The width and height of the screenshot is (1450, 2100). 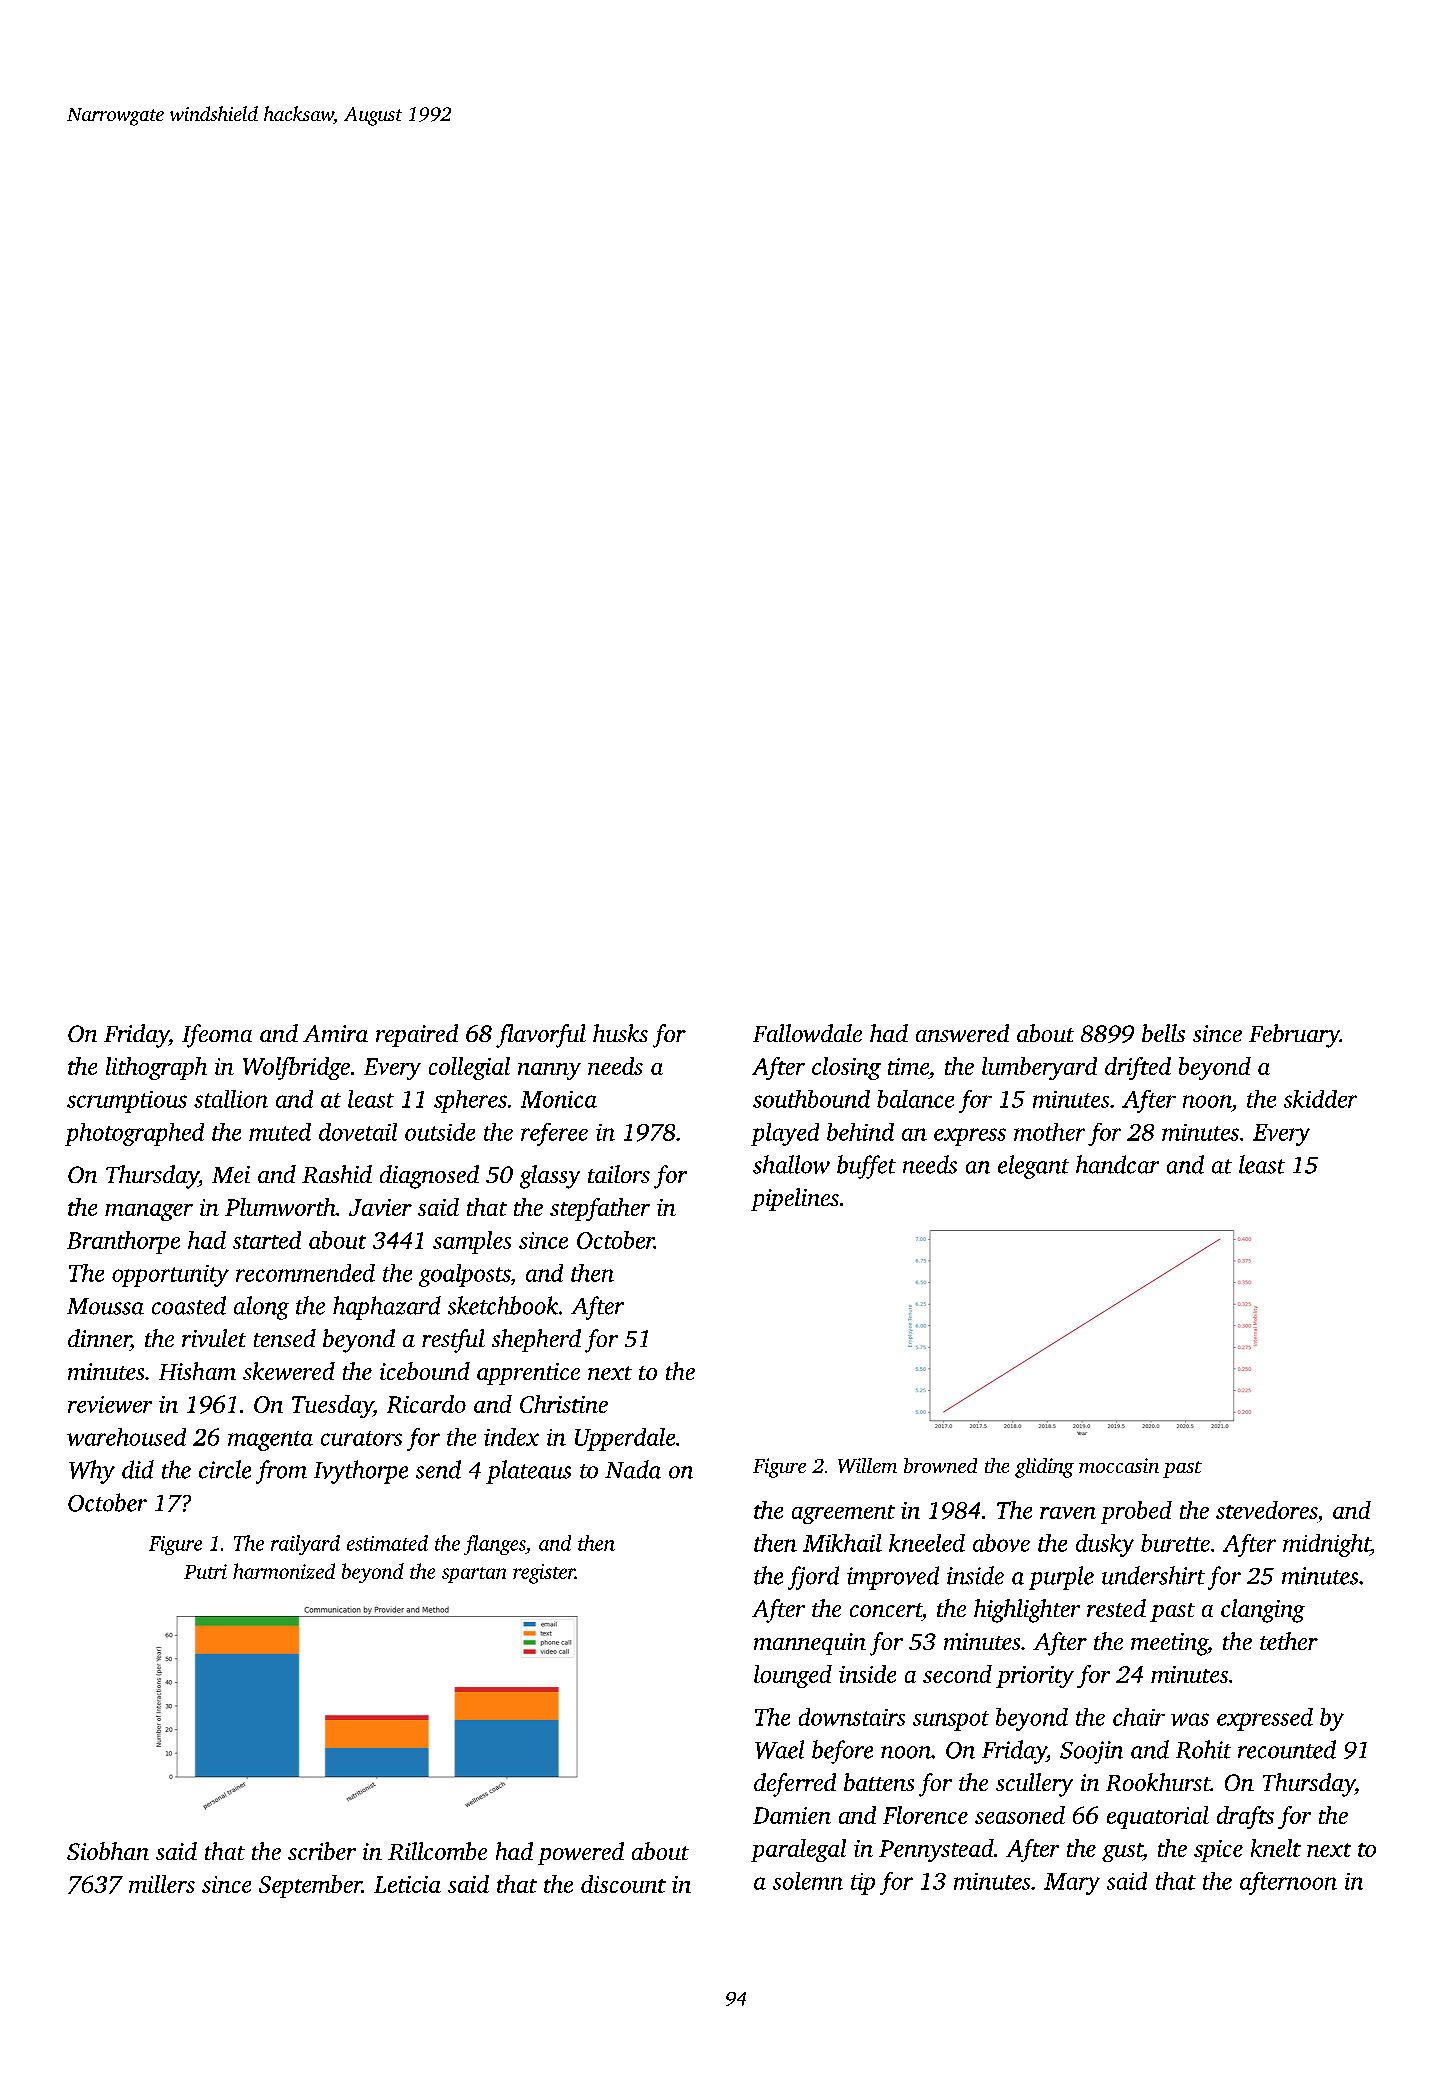 I want to click on started, so click(x=267, y=1240).
